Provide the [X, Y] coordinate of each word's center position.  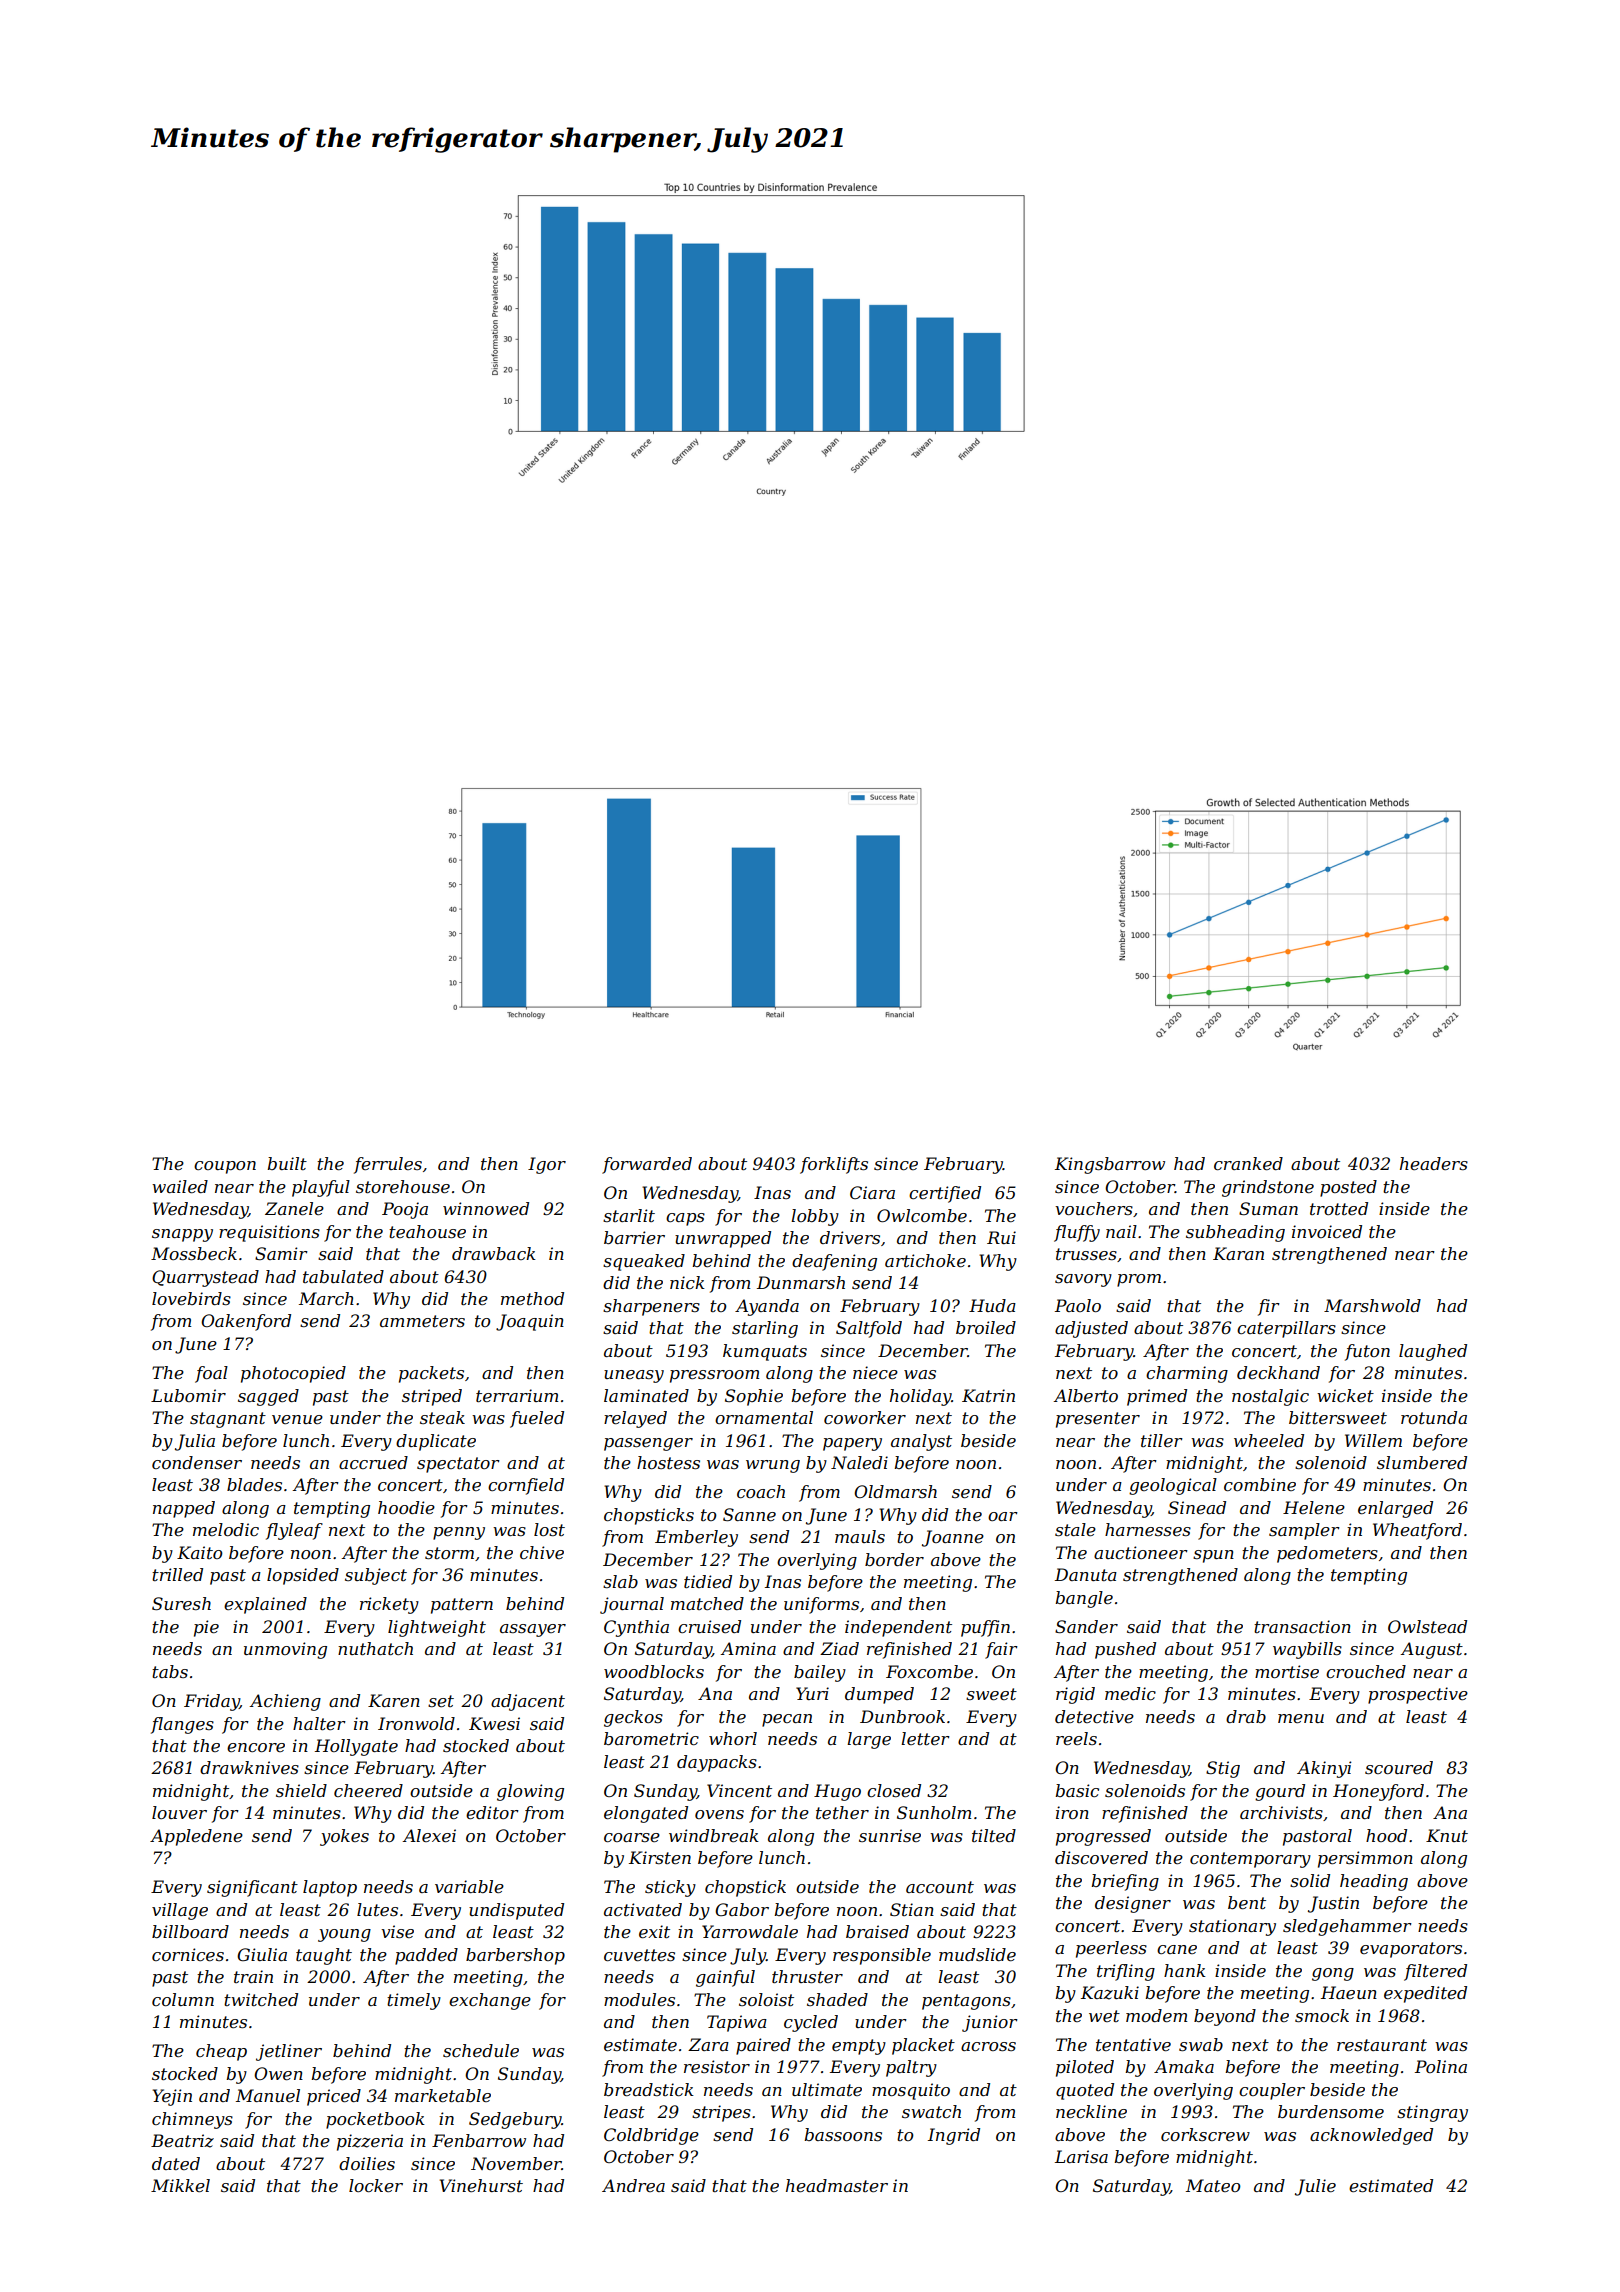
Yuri [812, 1693]
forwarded [647, 1165]
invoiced [1327, 1231]
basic [1077, 1790]
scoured [1399, 1767]
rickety [389, 1605]
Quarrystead [205, 1278]
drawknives [249, 1767]
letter [925, 1738]
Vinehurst [481, 2185]
